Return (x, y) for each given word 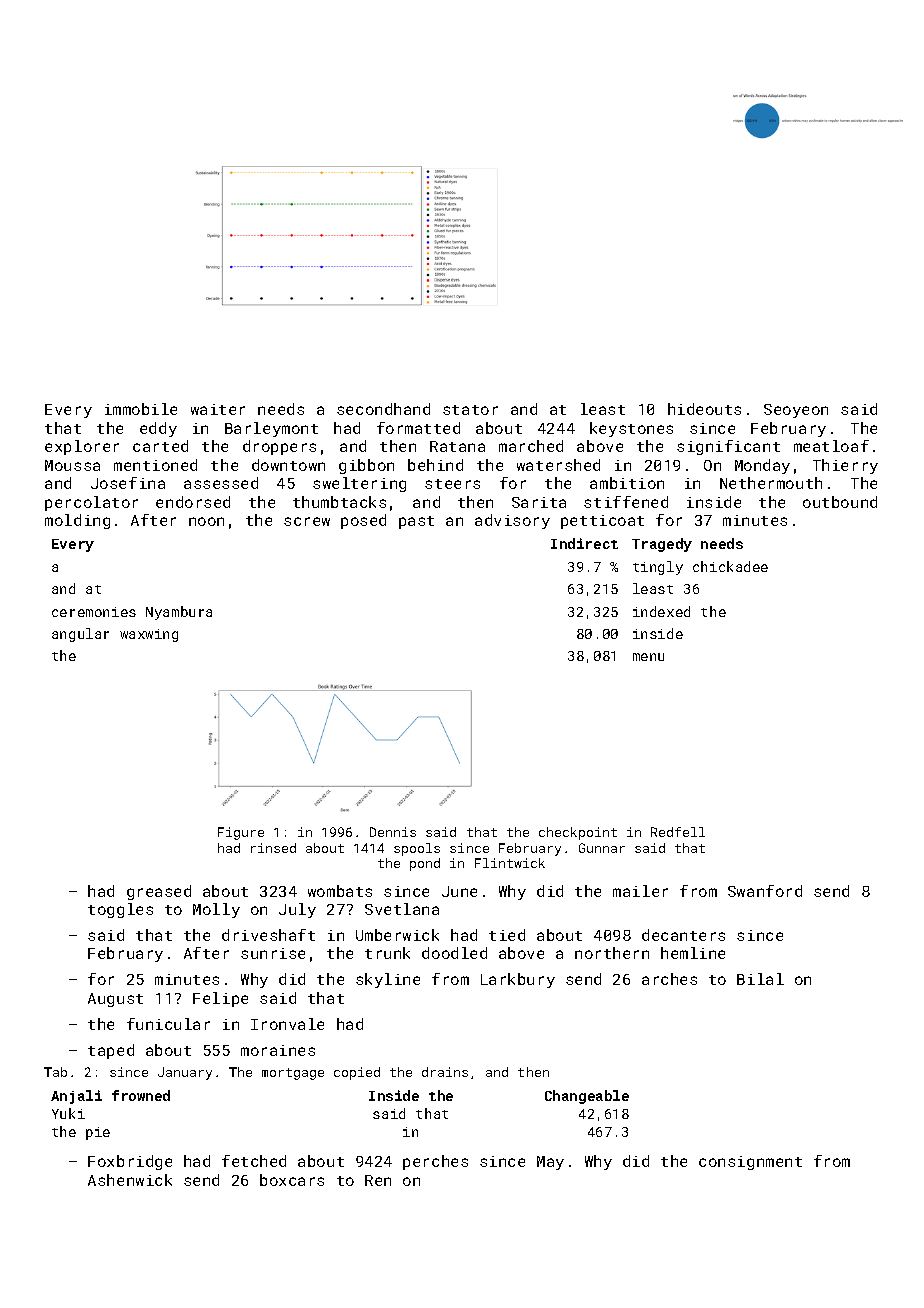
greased (159, 892)
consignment (750, 1163)
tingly (658, 568)
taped (111, 1051)
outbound (840, 502)
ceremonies (94, 612)
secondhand (383, 409)
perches (435, 1162)
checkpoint (578, 833)
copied (357, 1073)
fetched (254, 1161)
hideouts (704, 409)
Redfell (678, 832)
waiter (218, 409)
